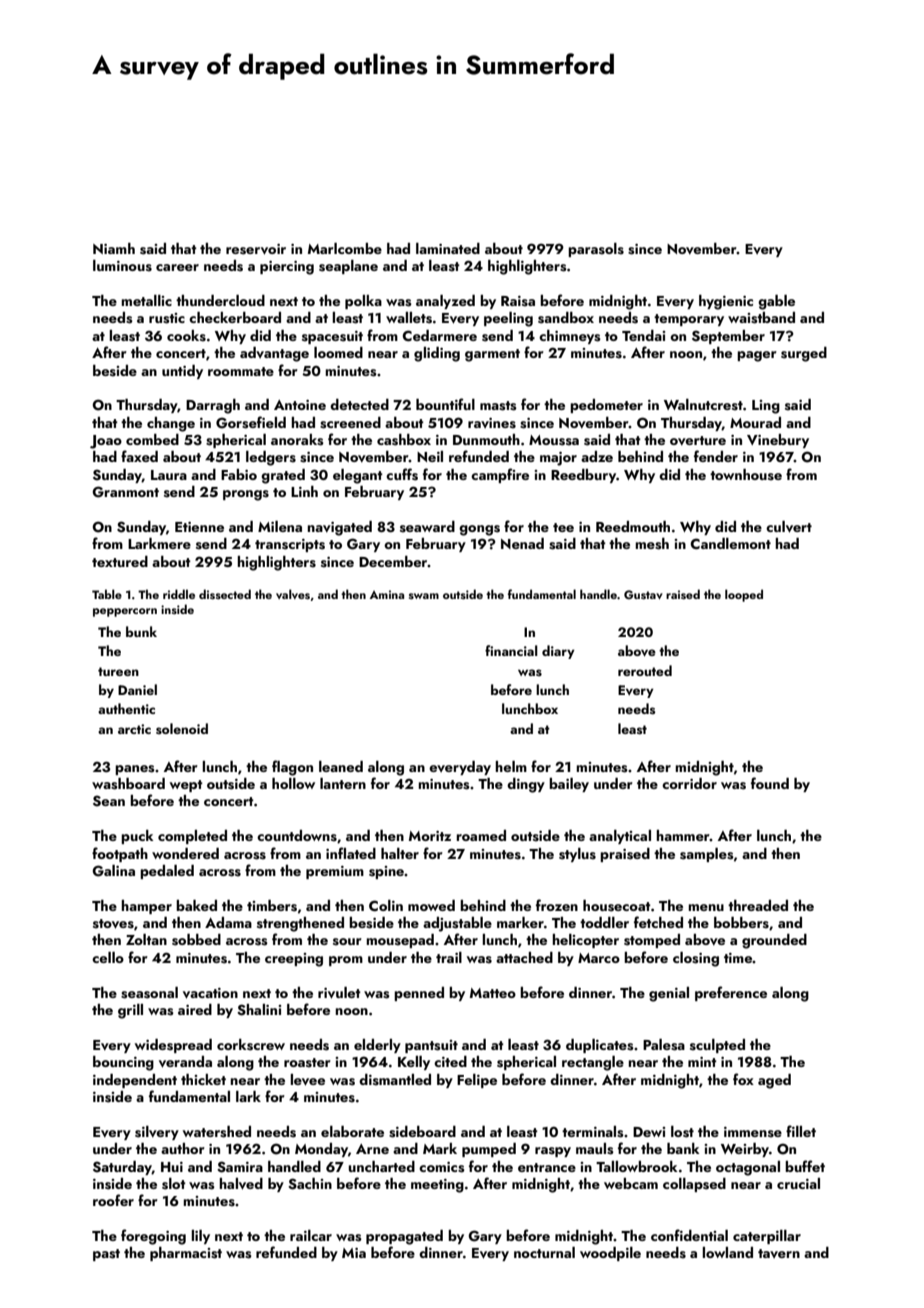  Describe the element at coordinates (445, 302) in the document. I see `analyzed` at that location.
